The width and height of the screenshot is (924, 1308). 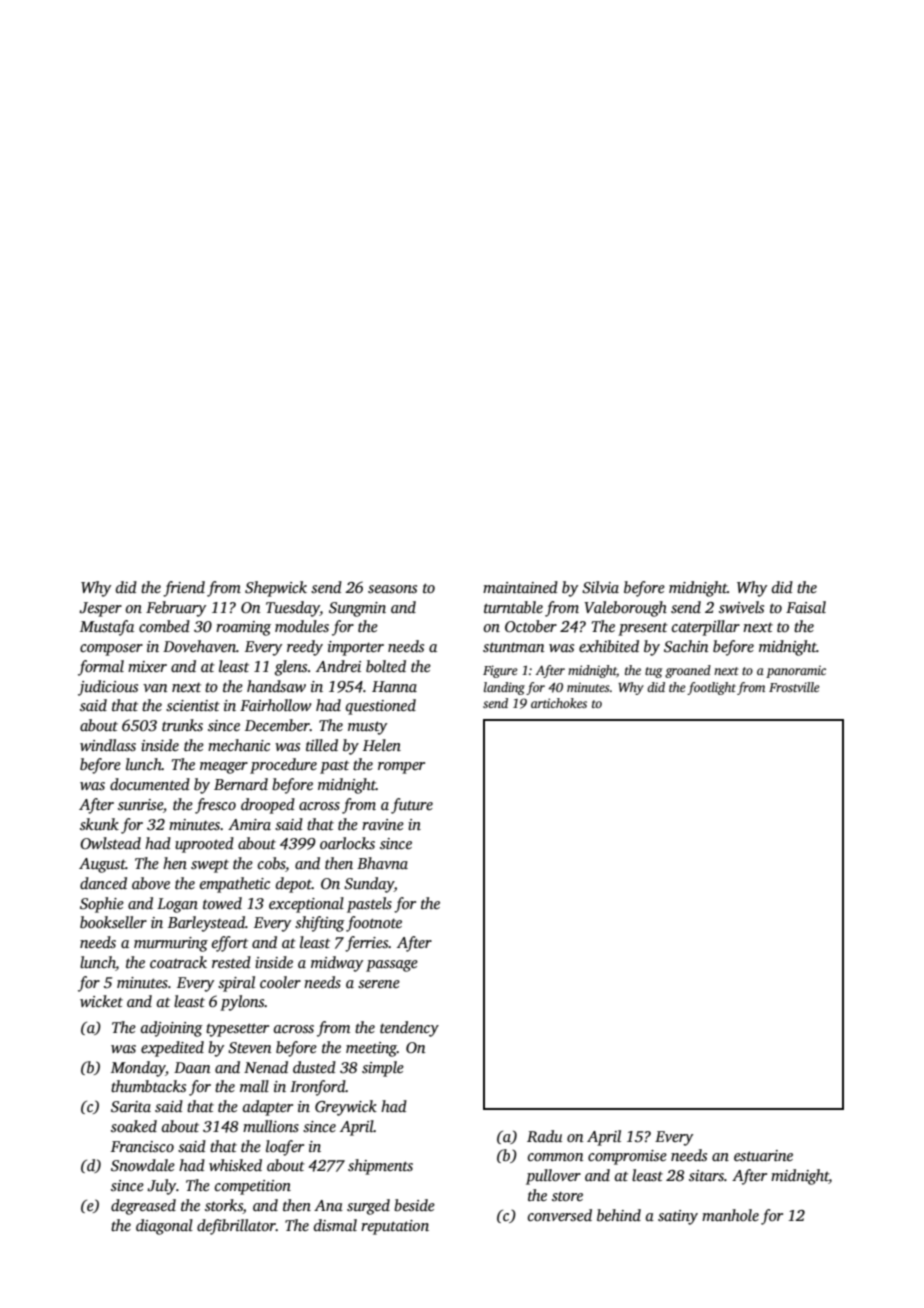 What do you see at coordinates (235, 1165) in the screenshot?
I see `whisked` at bounding box center [235, 1165].
